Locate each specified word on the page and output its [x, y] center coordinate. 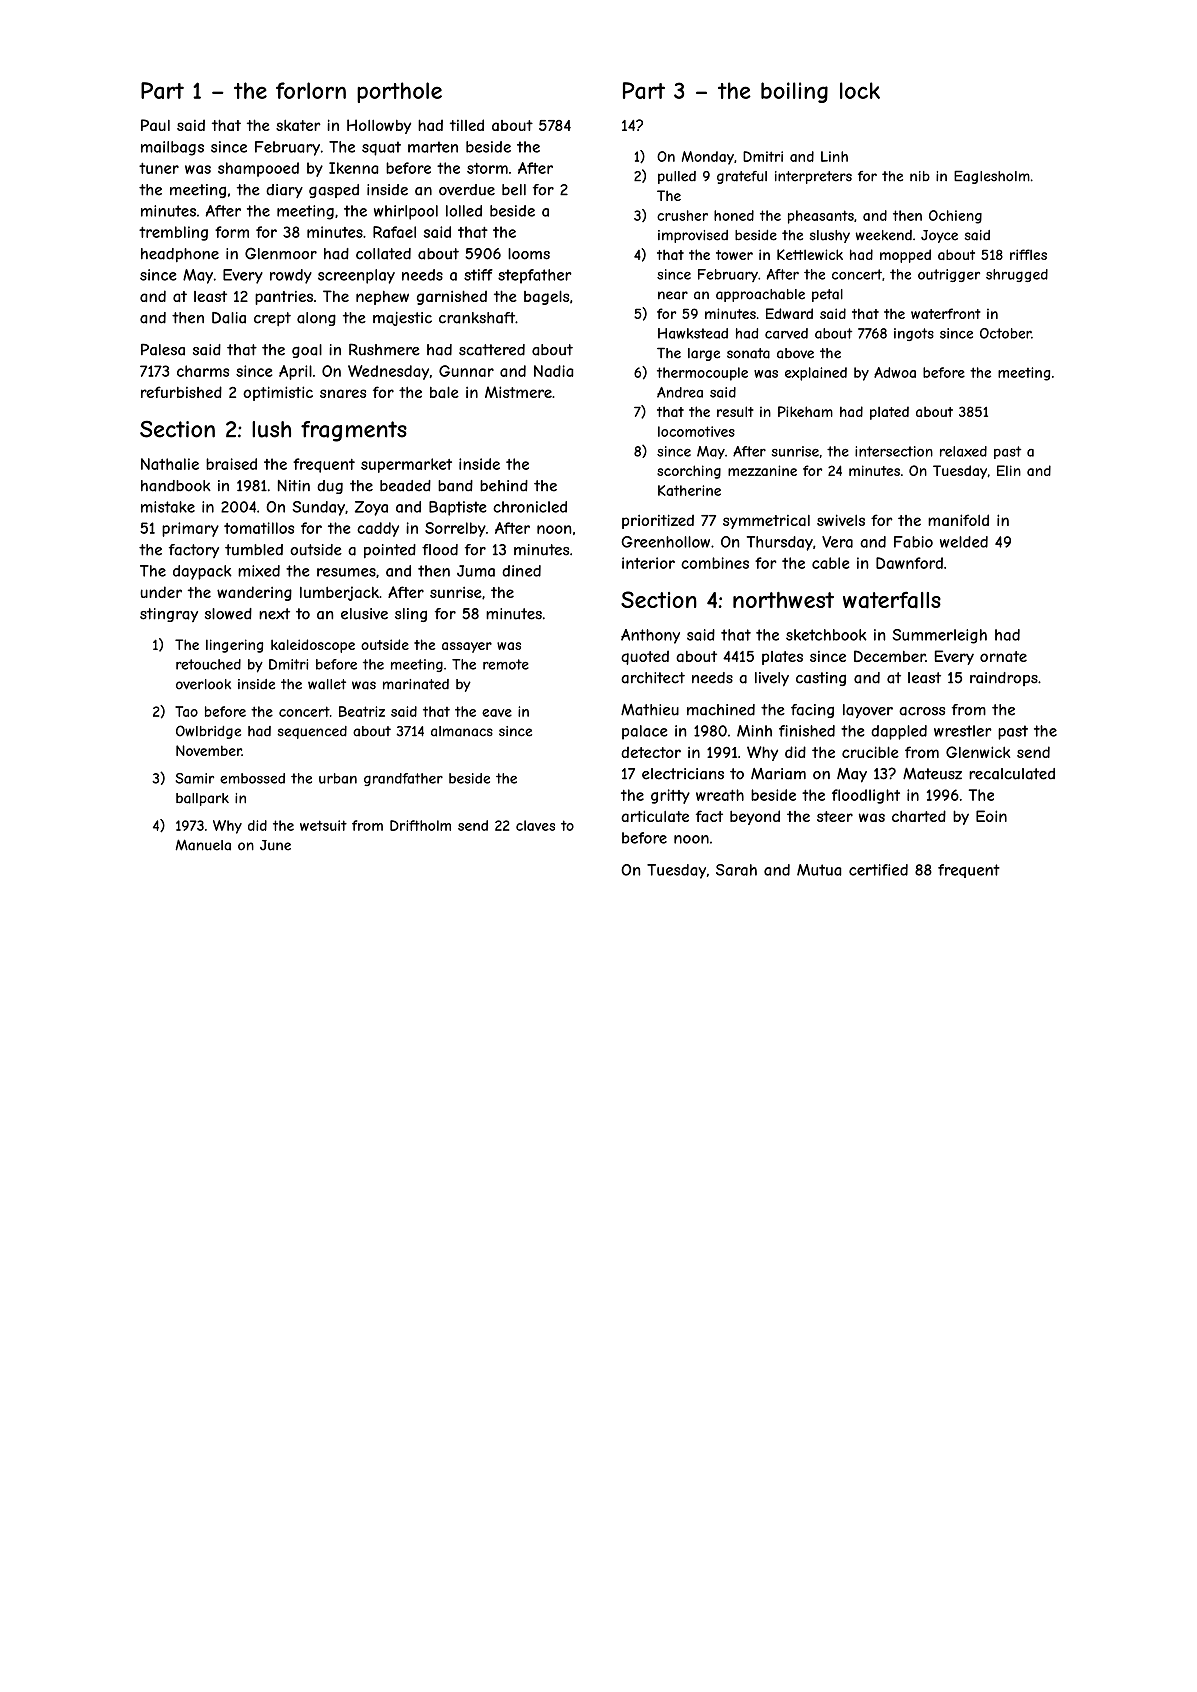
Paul [155, 125]
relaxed [963, 451]
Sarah [736, 870]
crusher [682, 215]
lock [860, 90]
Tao [186, 711]
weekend [884, 235]
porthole [399, 92]
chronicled [530, 507]
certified [878, 870]
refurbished [181, 392]
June [275, 845]
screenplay [356, 276]
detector [651, 752]
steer [835, 816]
